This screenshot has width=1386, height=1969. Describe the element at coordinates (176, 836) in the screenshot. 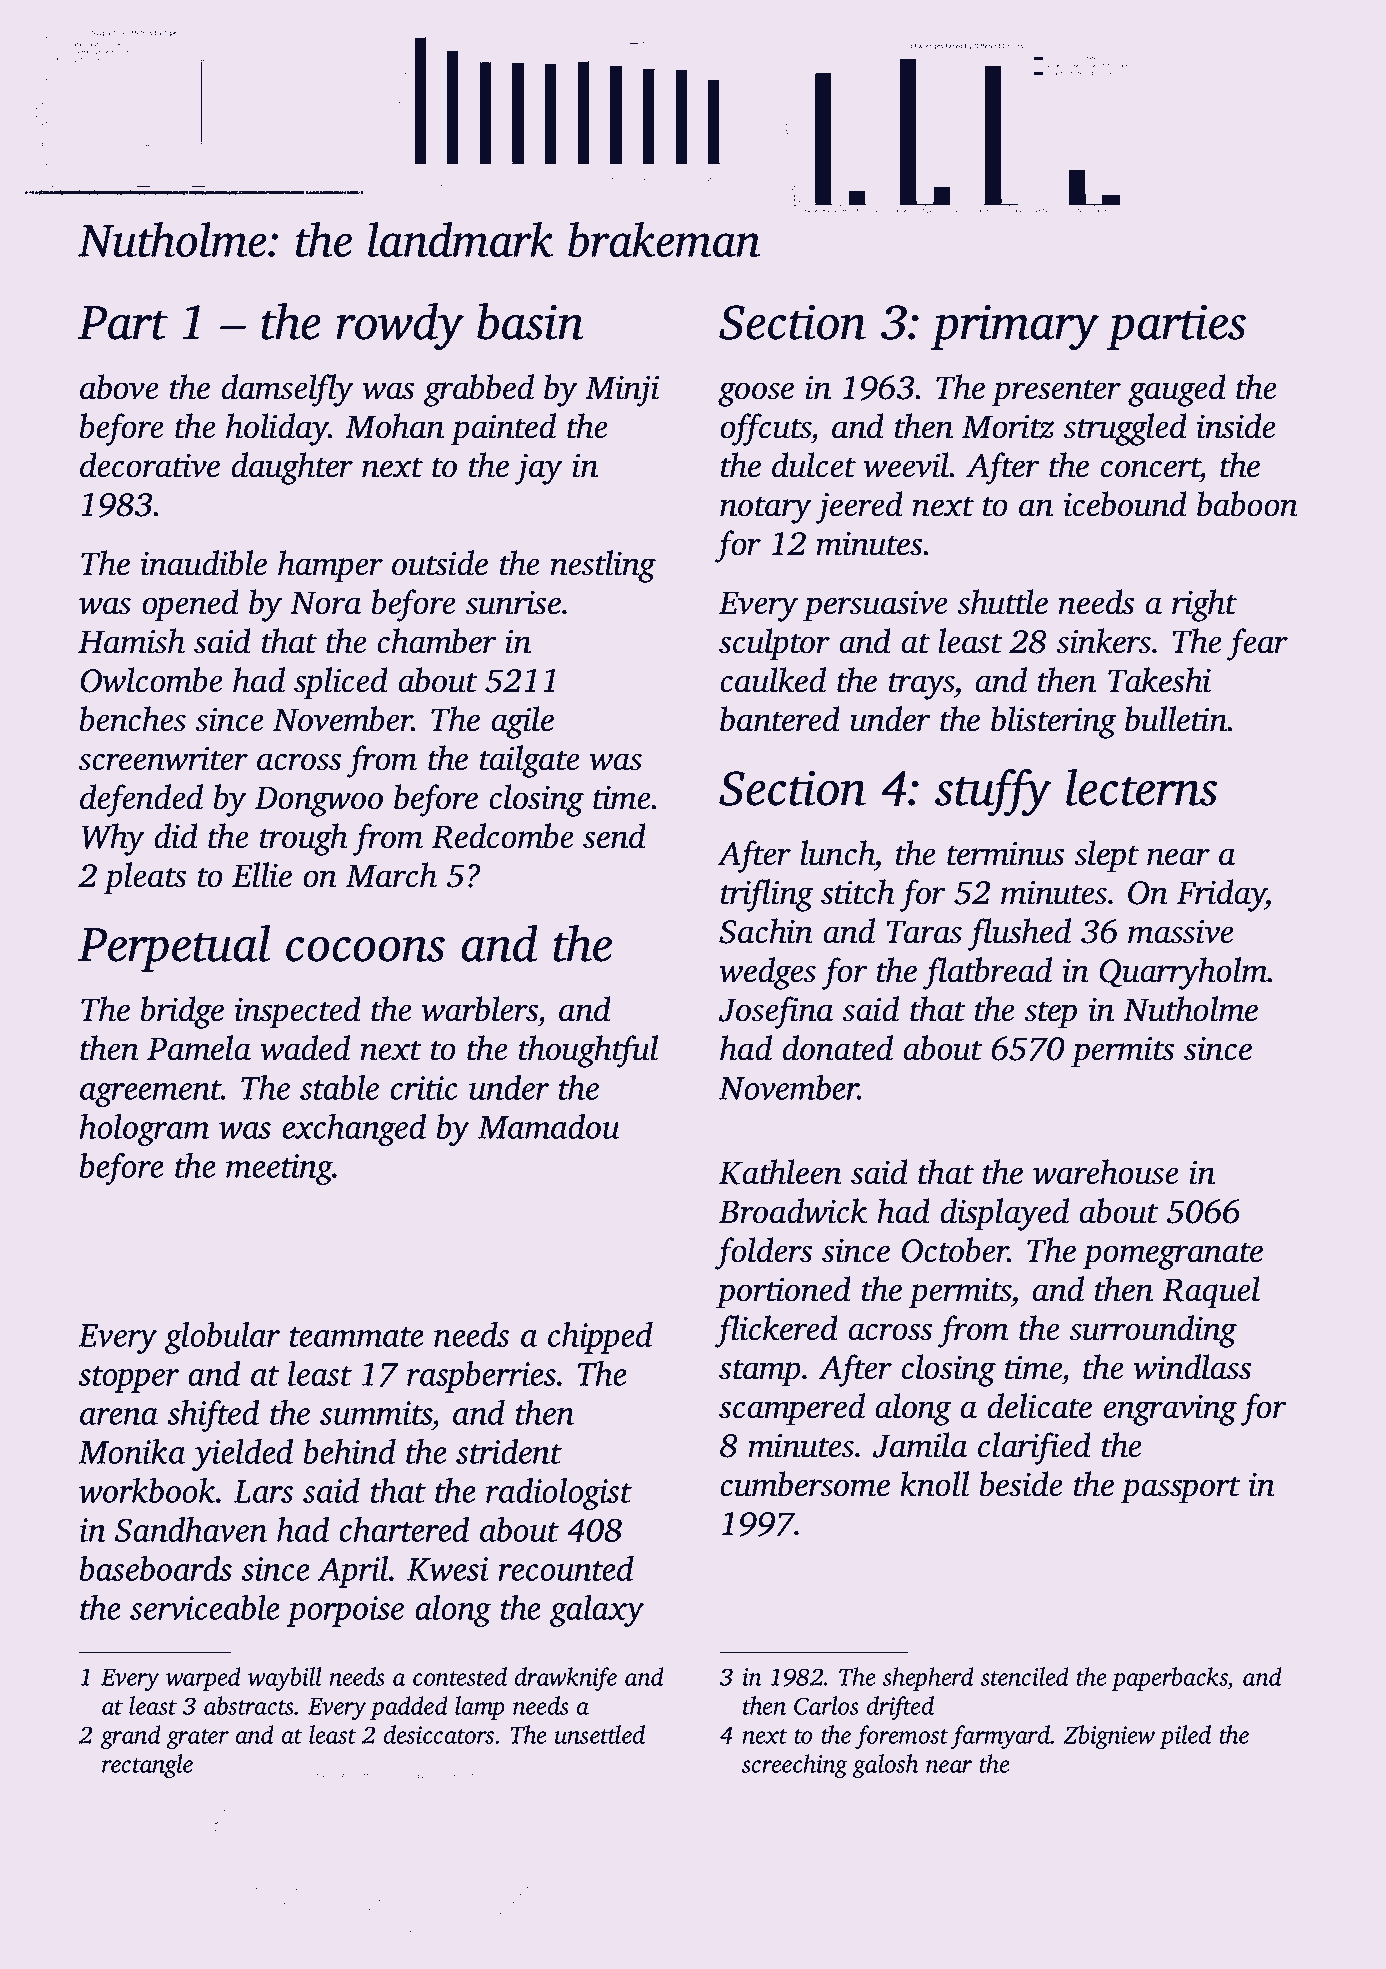

I see `did` at that location.
